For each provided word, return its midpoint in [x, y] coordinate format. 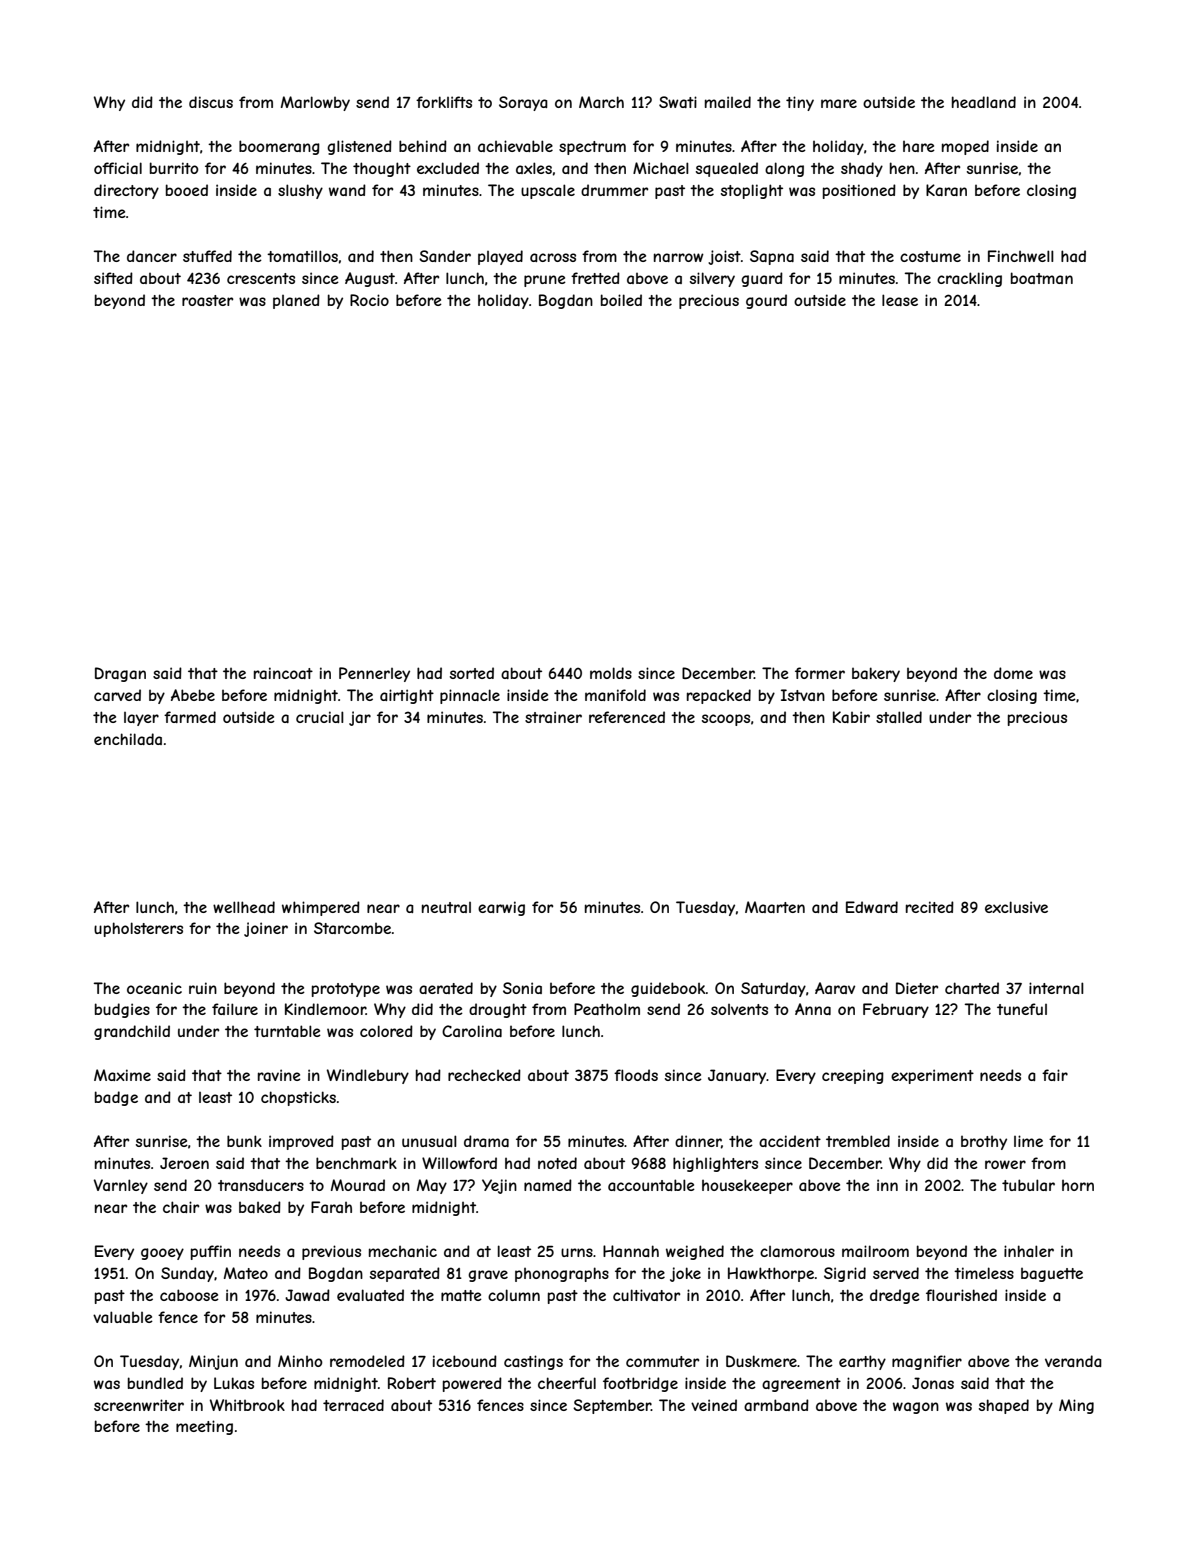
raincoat [283, 673]
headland [984, 102]
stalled [899, 717]
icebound [465, 1361]
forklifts [444, 102]
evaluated [370, 1295]
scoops [726, 720]
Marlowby [315, 103]
